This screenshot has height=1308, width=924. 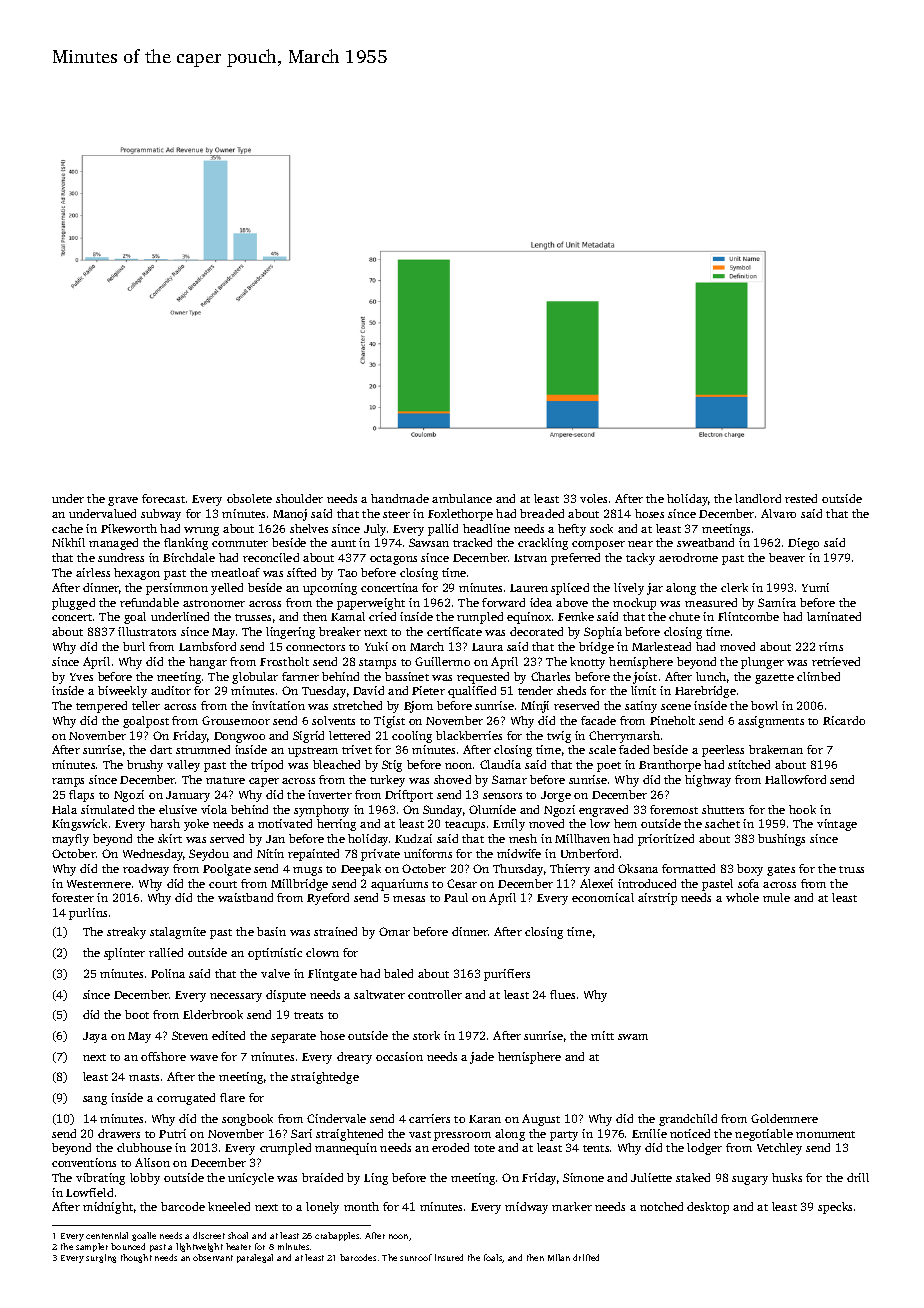 I want to click on astronomer, so click(x=214, y=603).
